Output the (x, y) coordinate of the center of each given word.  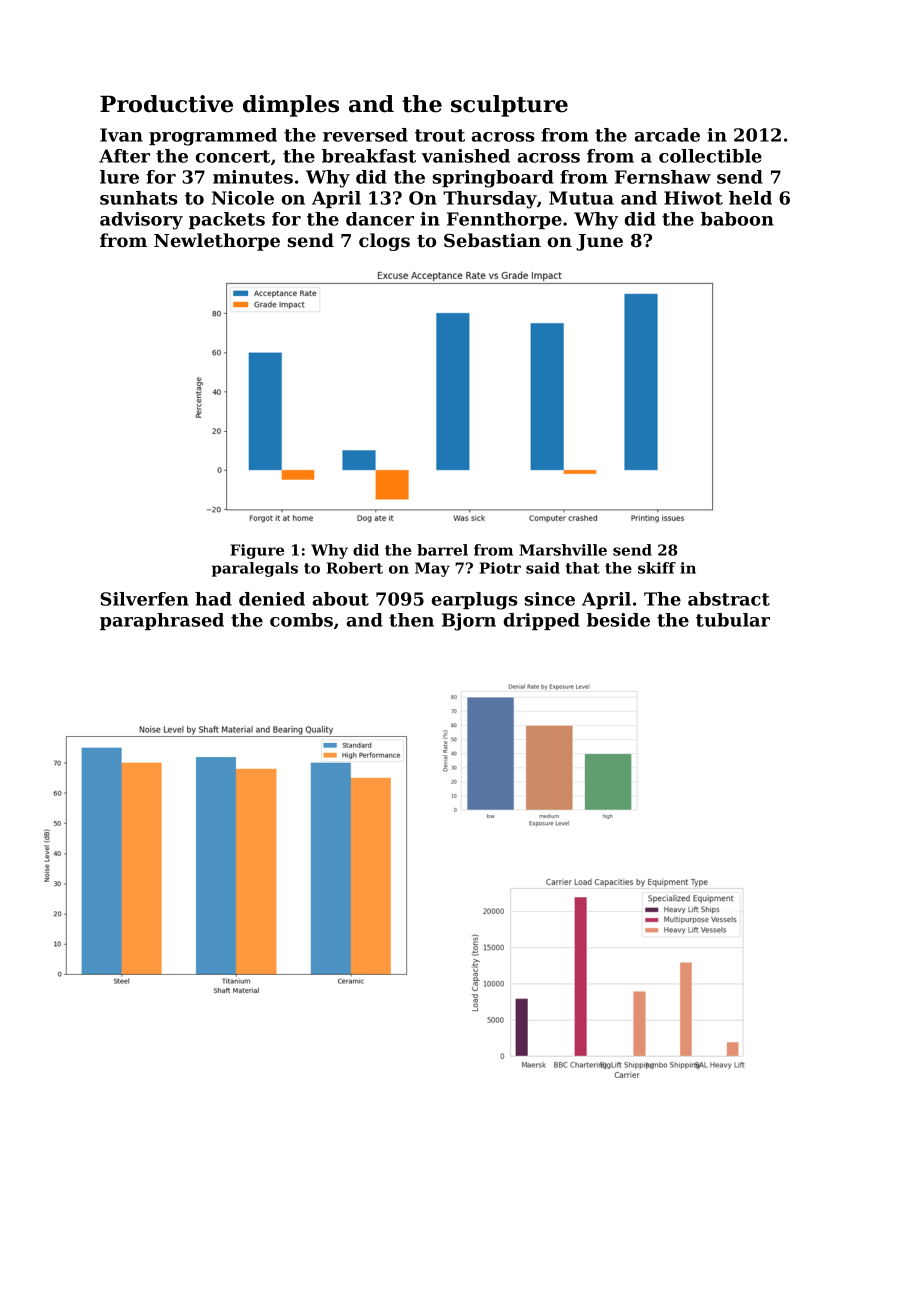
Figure (257, 551)
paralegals (255, 569)
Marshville (563, 550)
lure (119, 177)
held (750, 198)
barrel (442, 550)
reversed (365, 135)
